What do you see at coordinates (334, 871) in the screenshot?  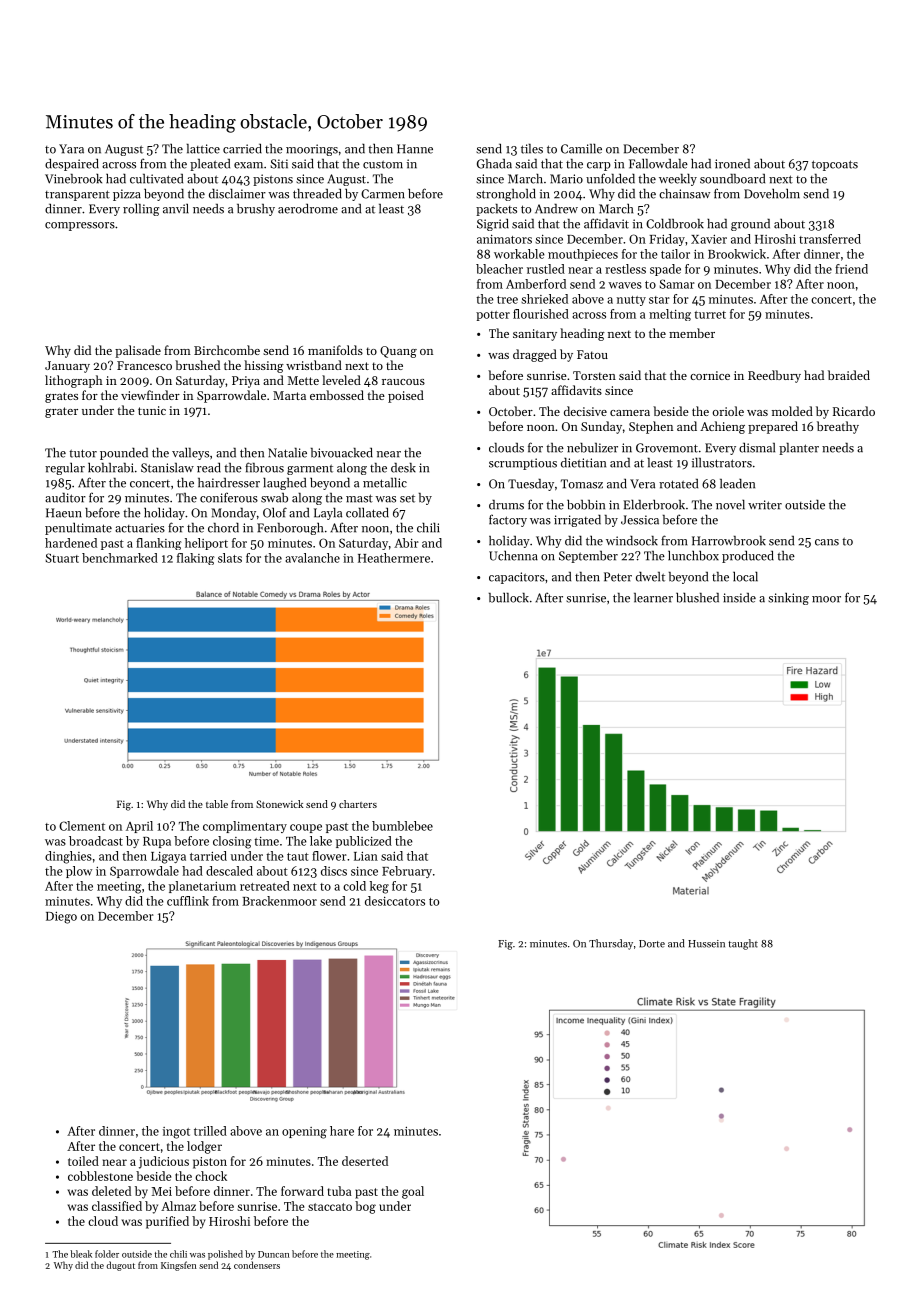 I see `discs` at bounding box center [334, 871].
